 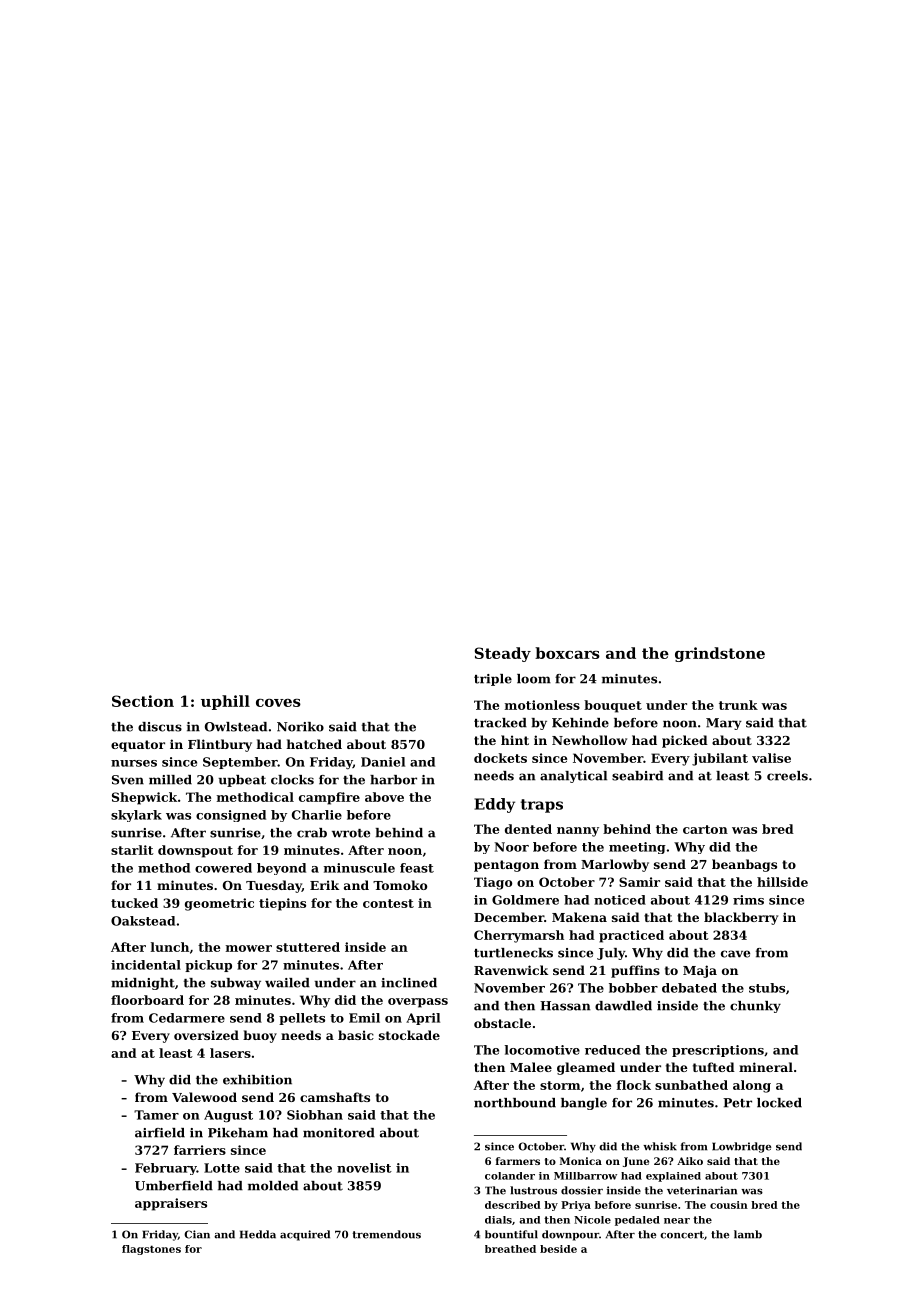 I want to click on contest, so click(x=388, y=903).
